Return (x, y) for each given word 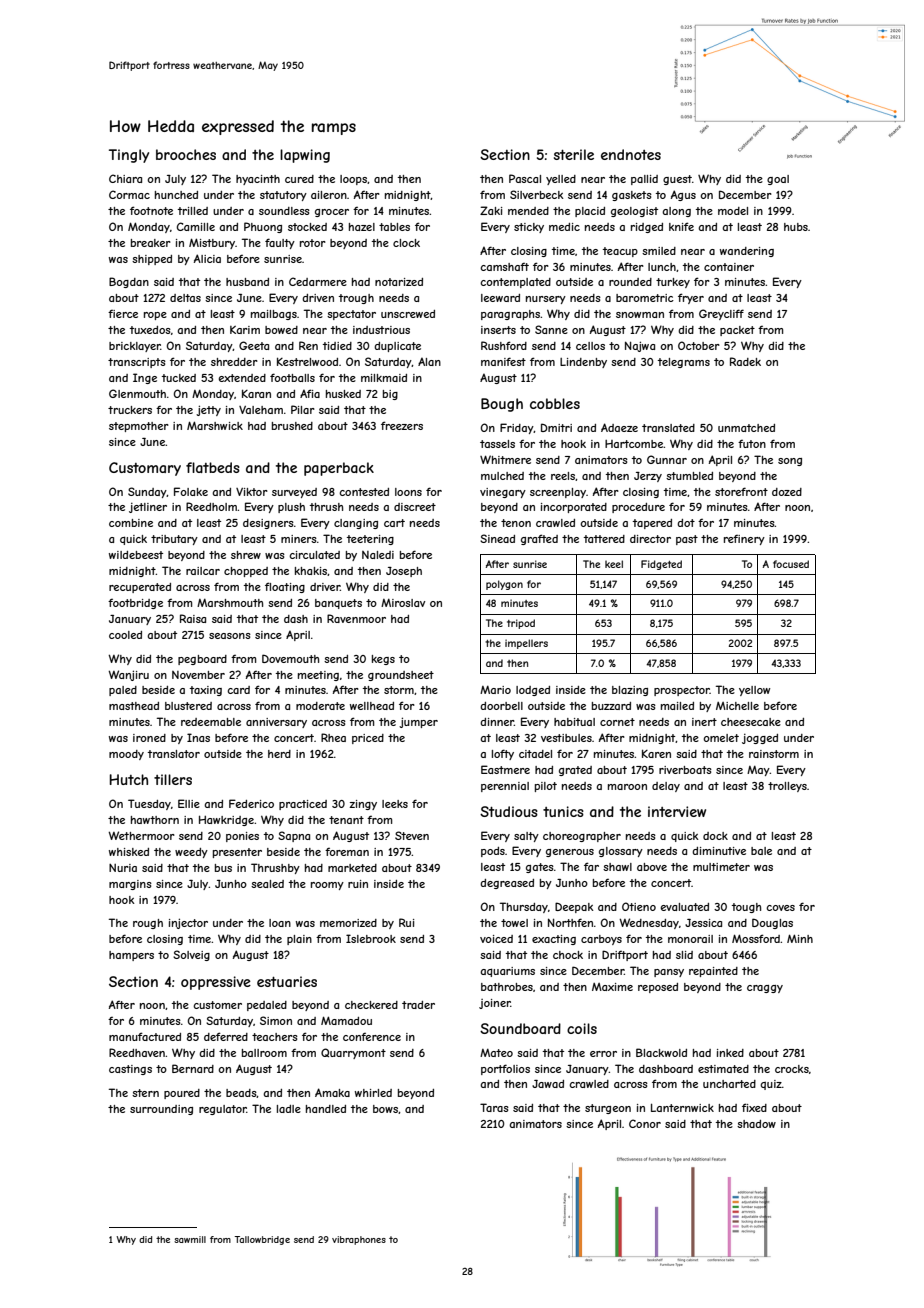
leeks (395, 804)
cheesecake (751, 722)
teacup (620, 252)
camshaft (504, 267)
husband (247, 282)
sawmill (190, 1239)
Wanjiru (128, 675)
